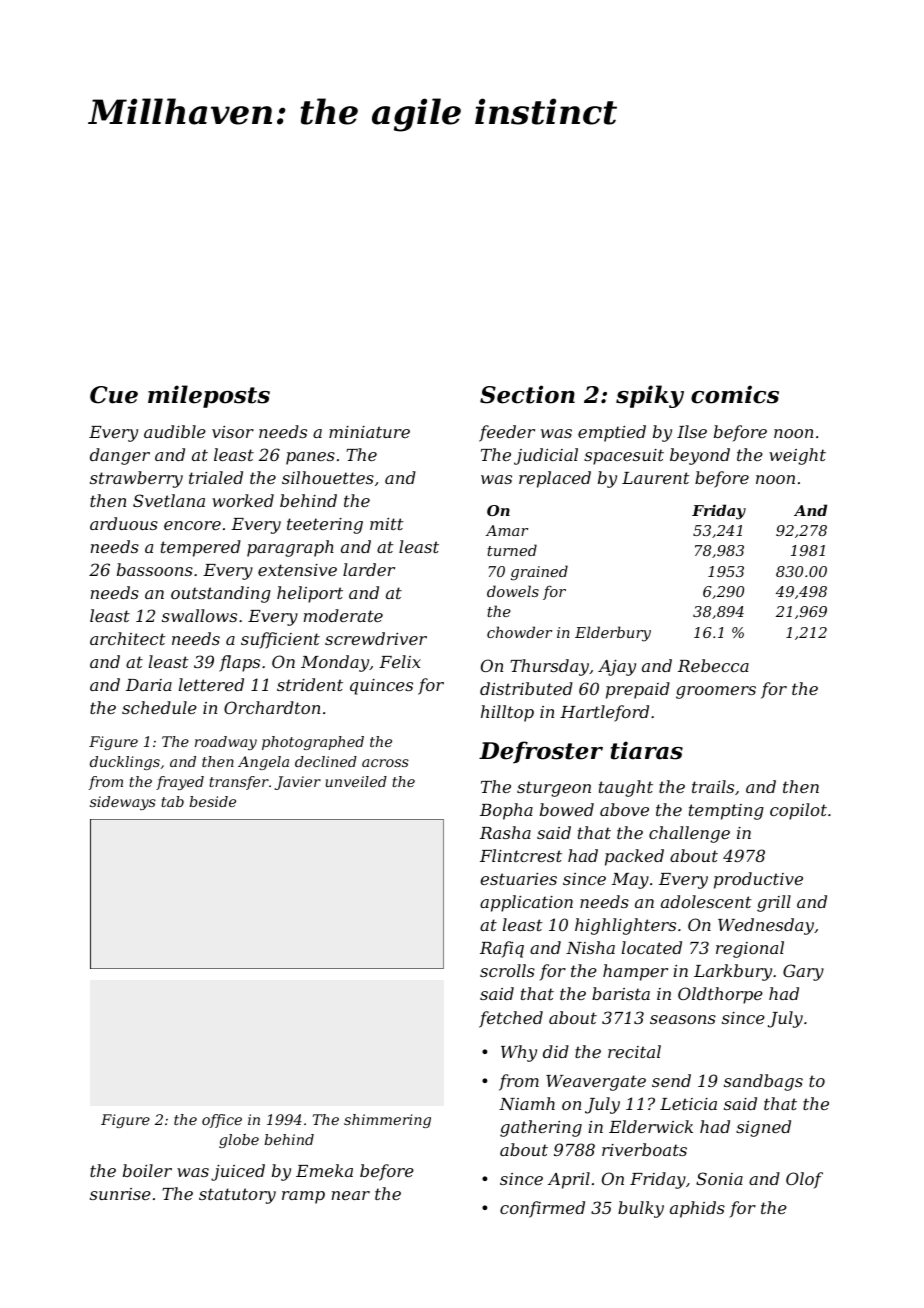  What do you see at coordinates (513, 591) in the screenshot?
I see `dowels` at bounding box center [513, 591].
